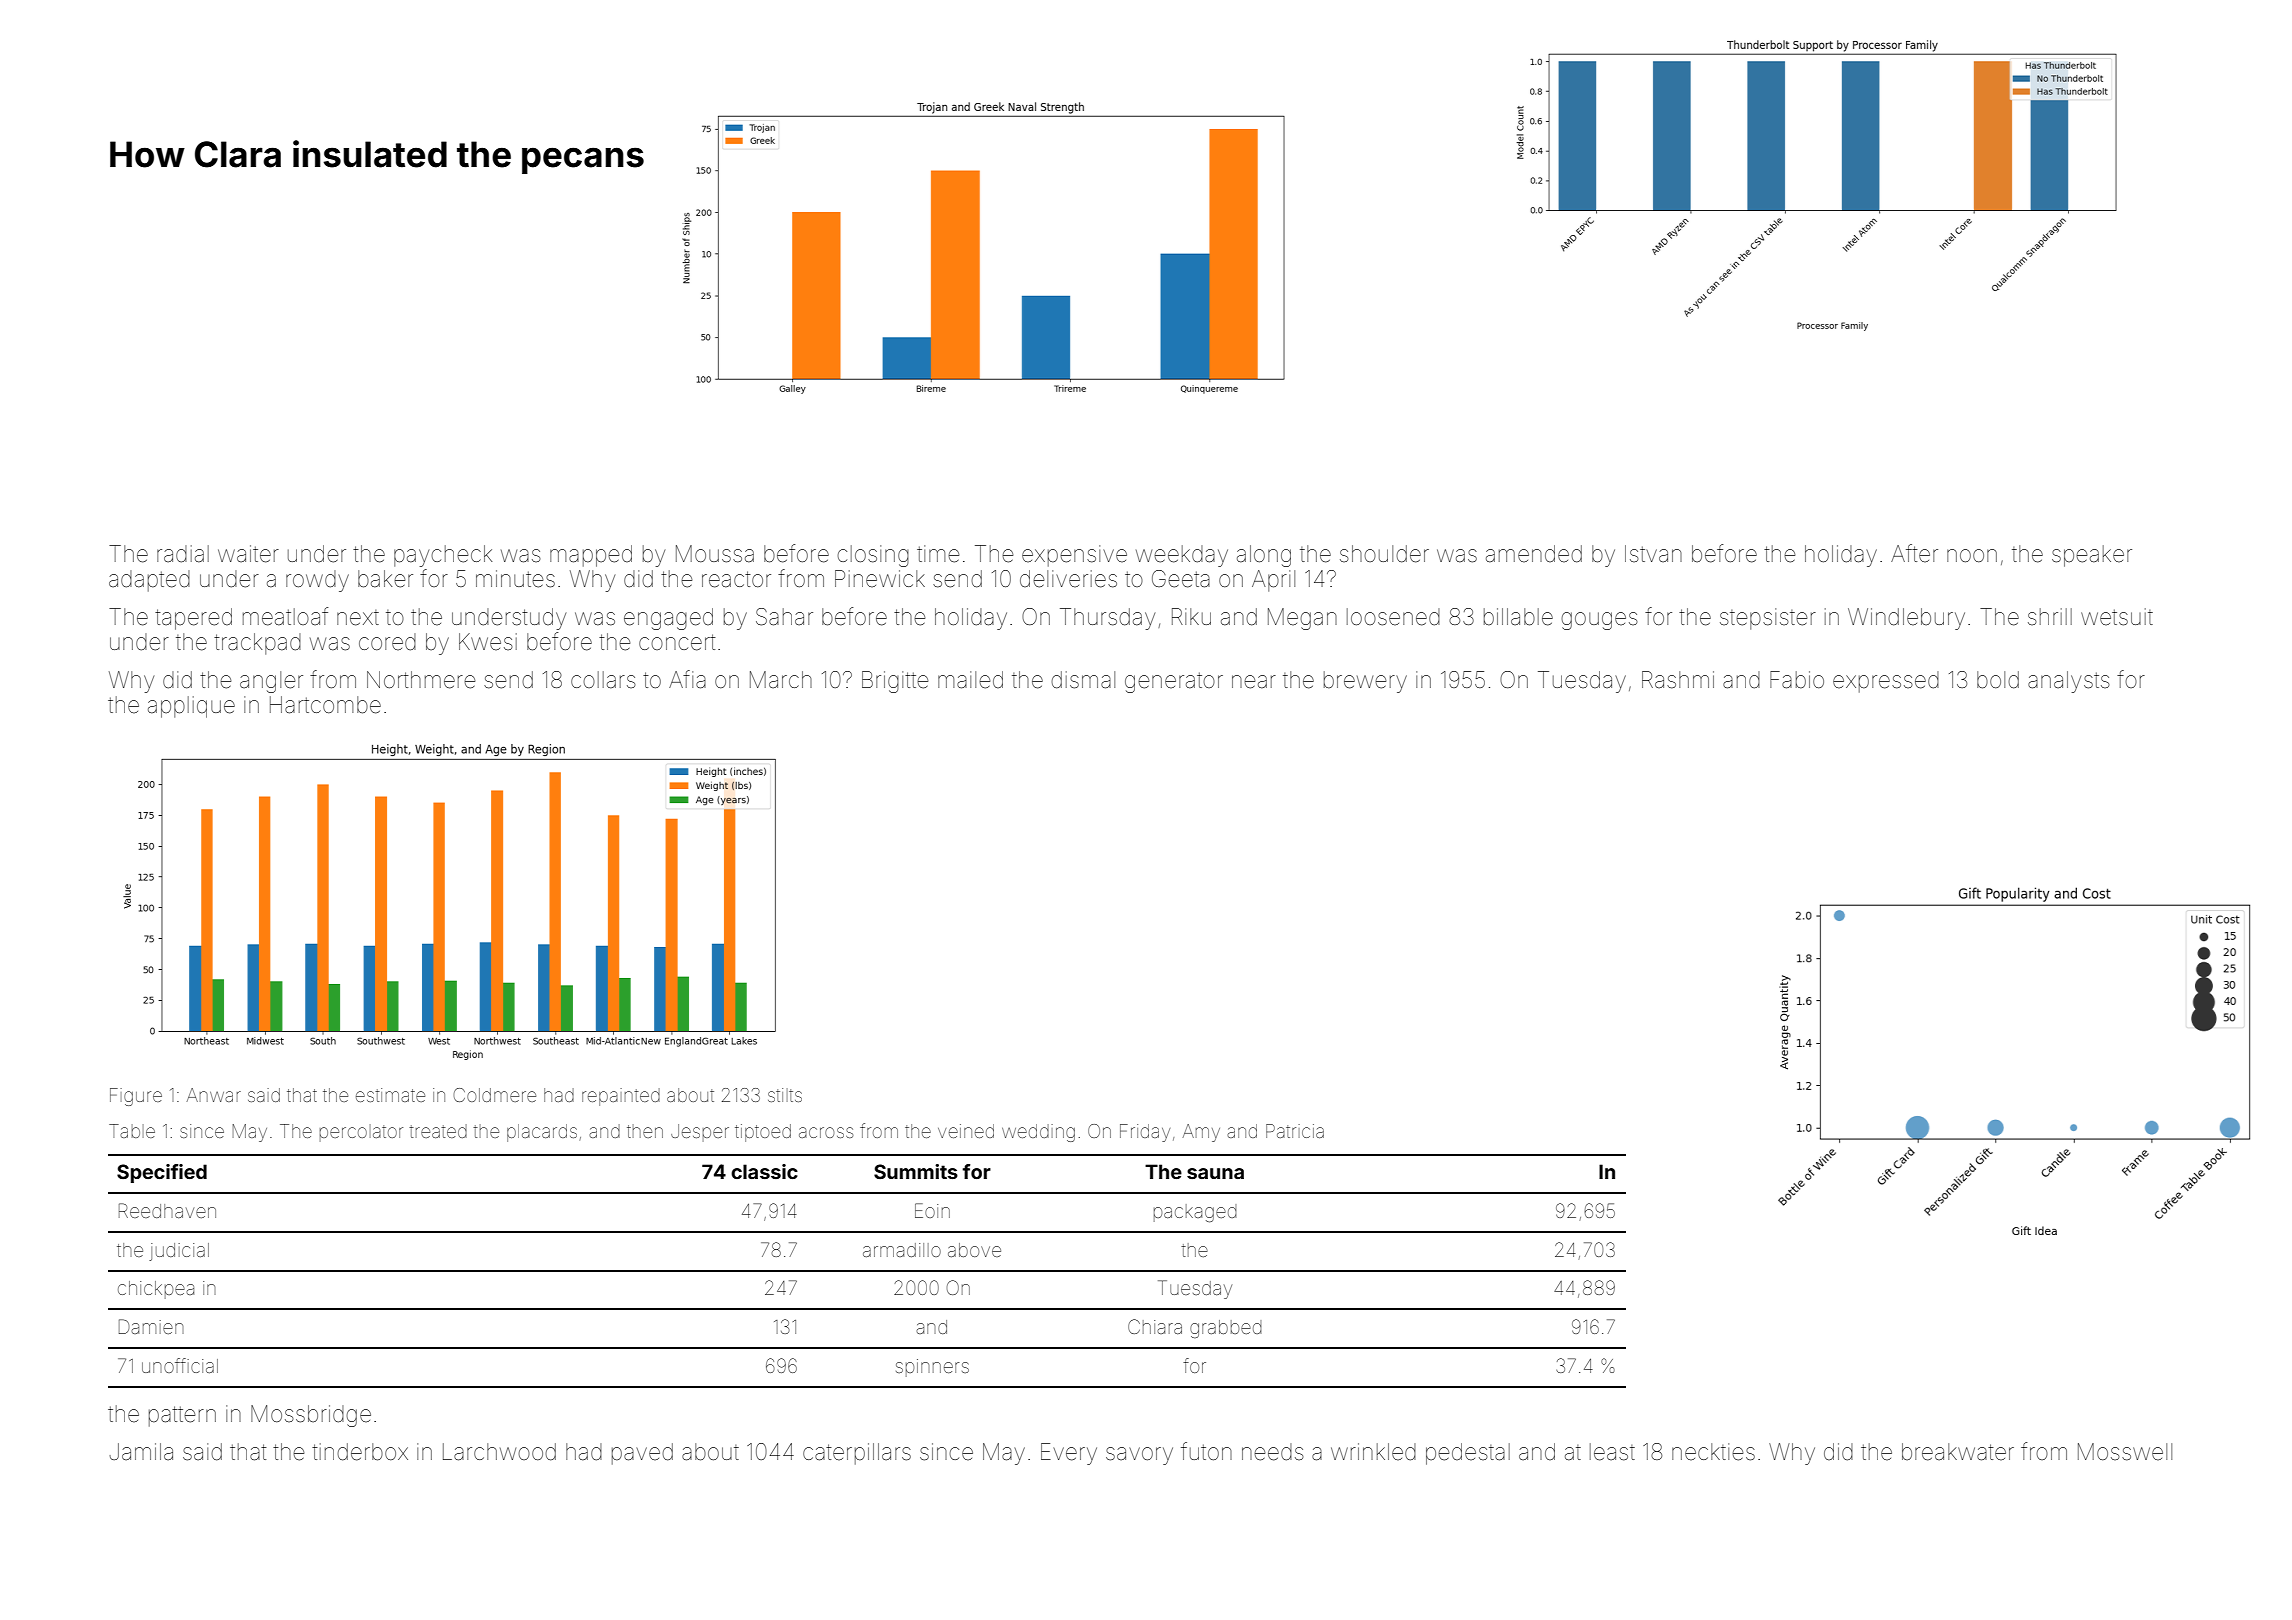 This document has width=2292, height=1620. Describe the element at coordinates (488, 642) in the document. I see `Kwesi` at that location.
